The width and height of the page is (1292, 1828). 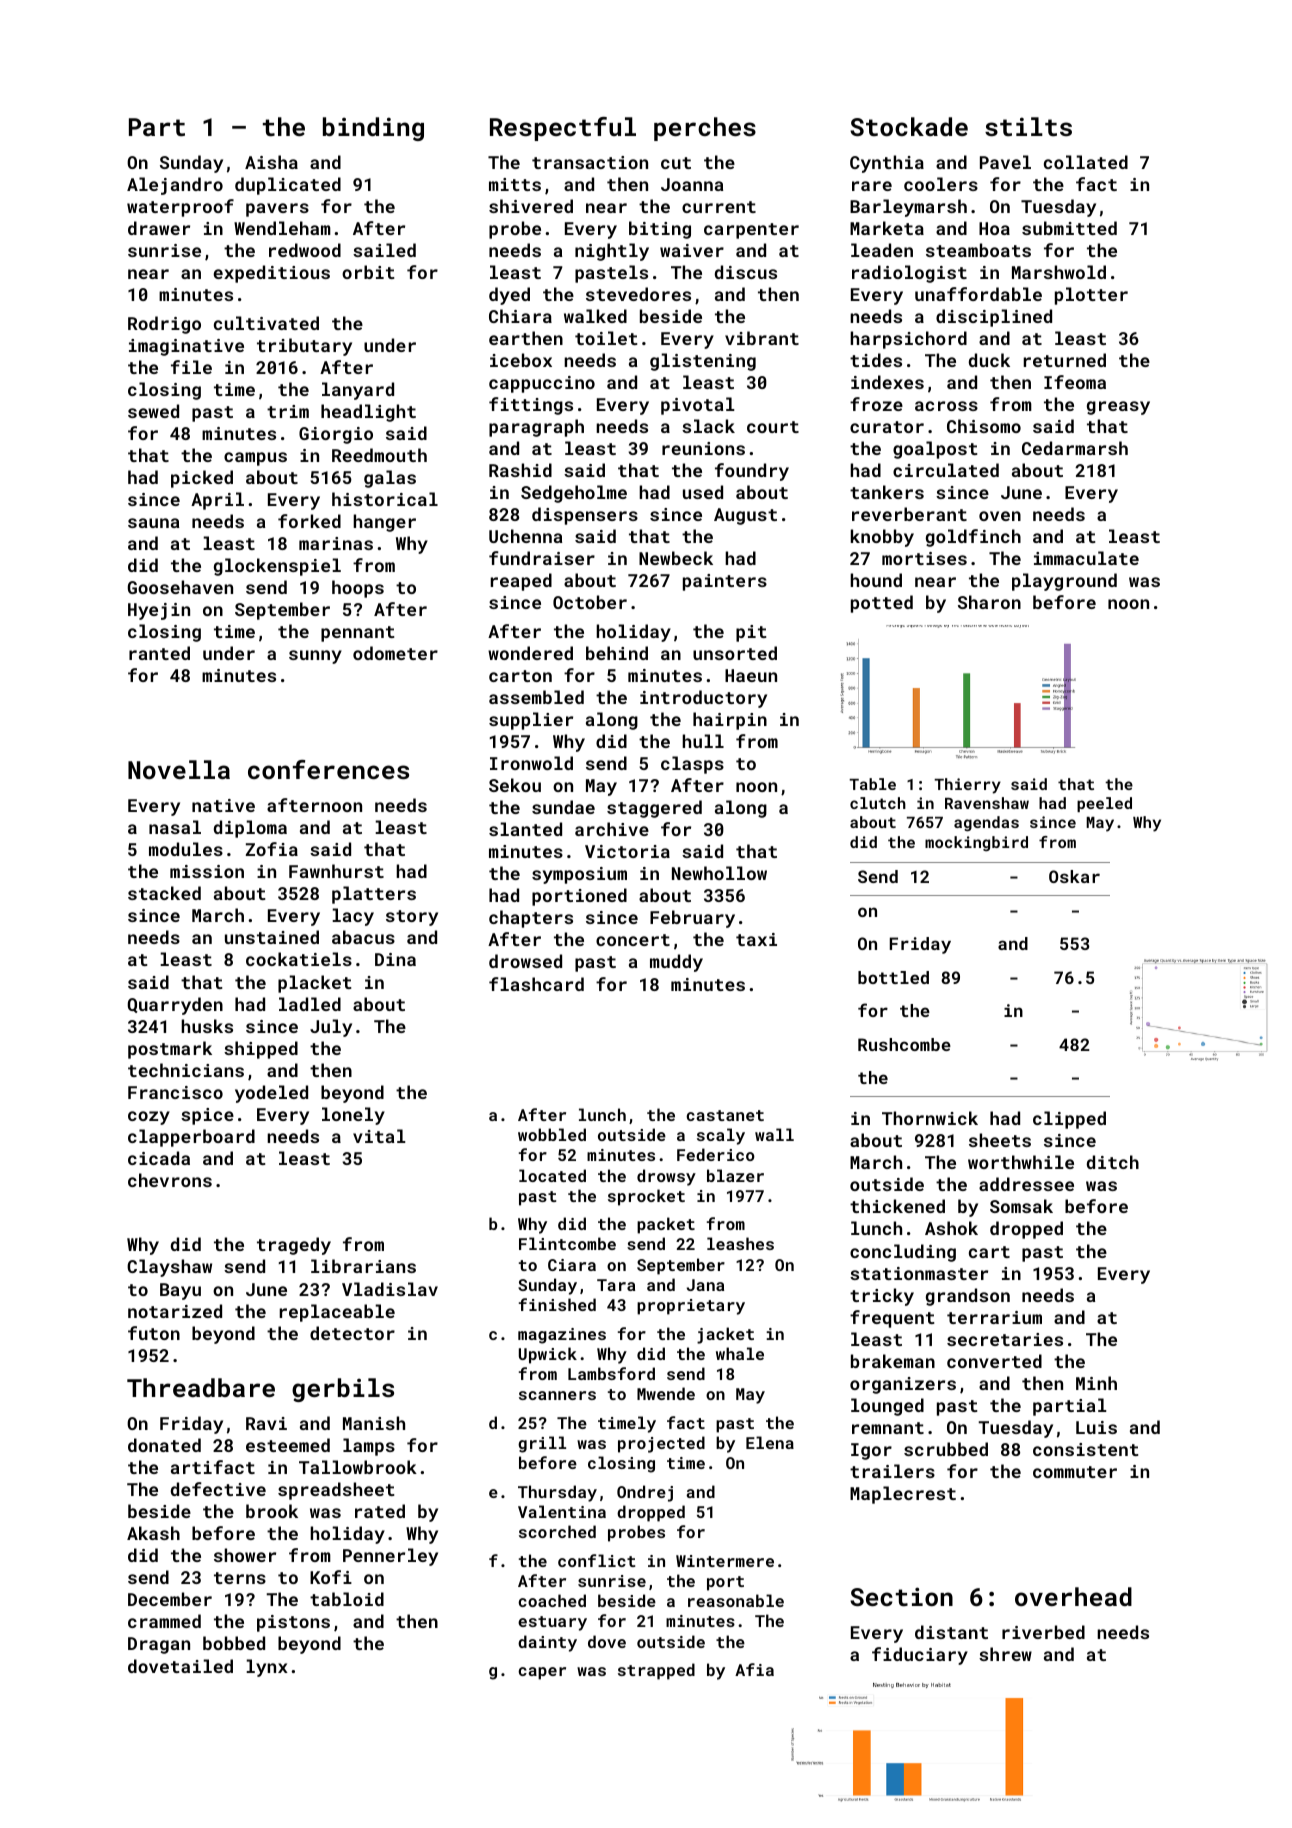 What do you see at coordinates (563, 129) in the page?
I see `Respectful` at bounding box center [563, 129].
